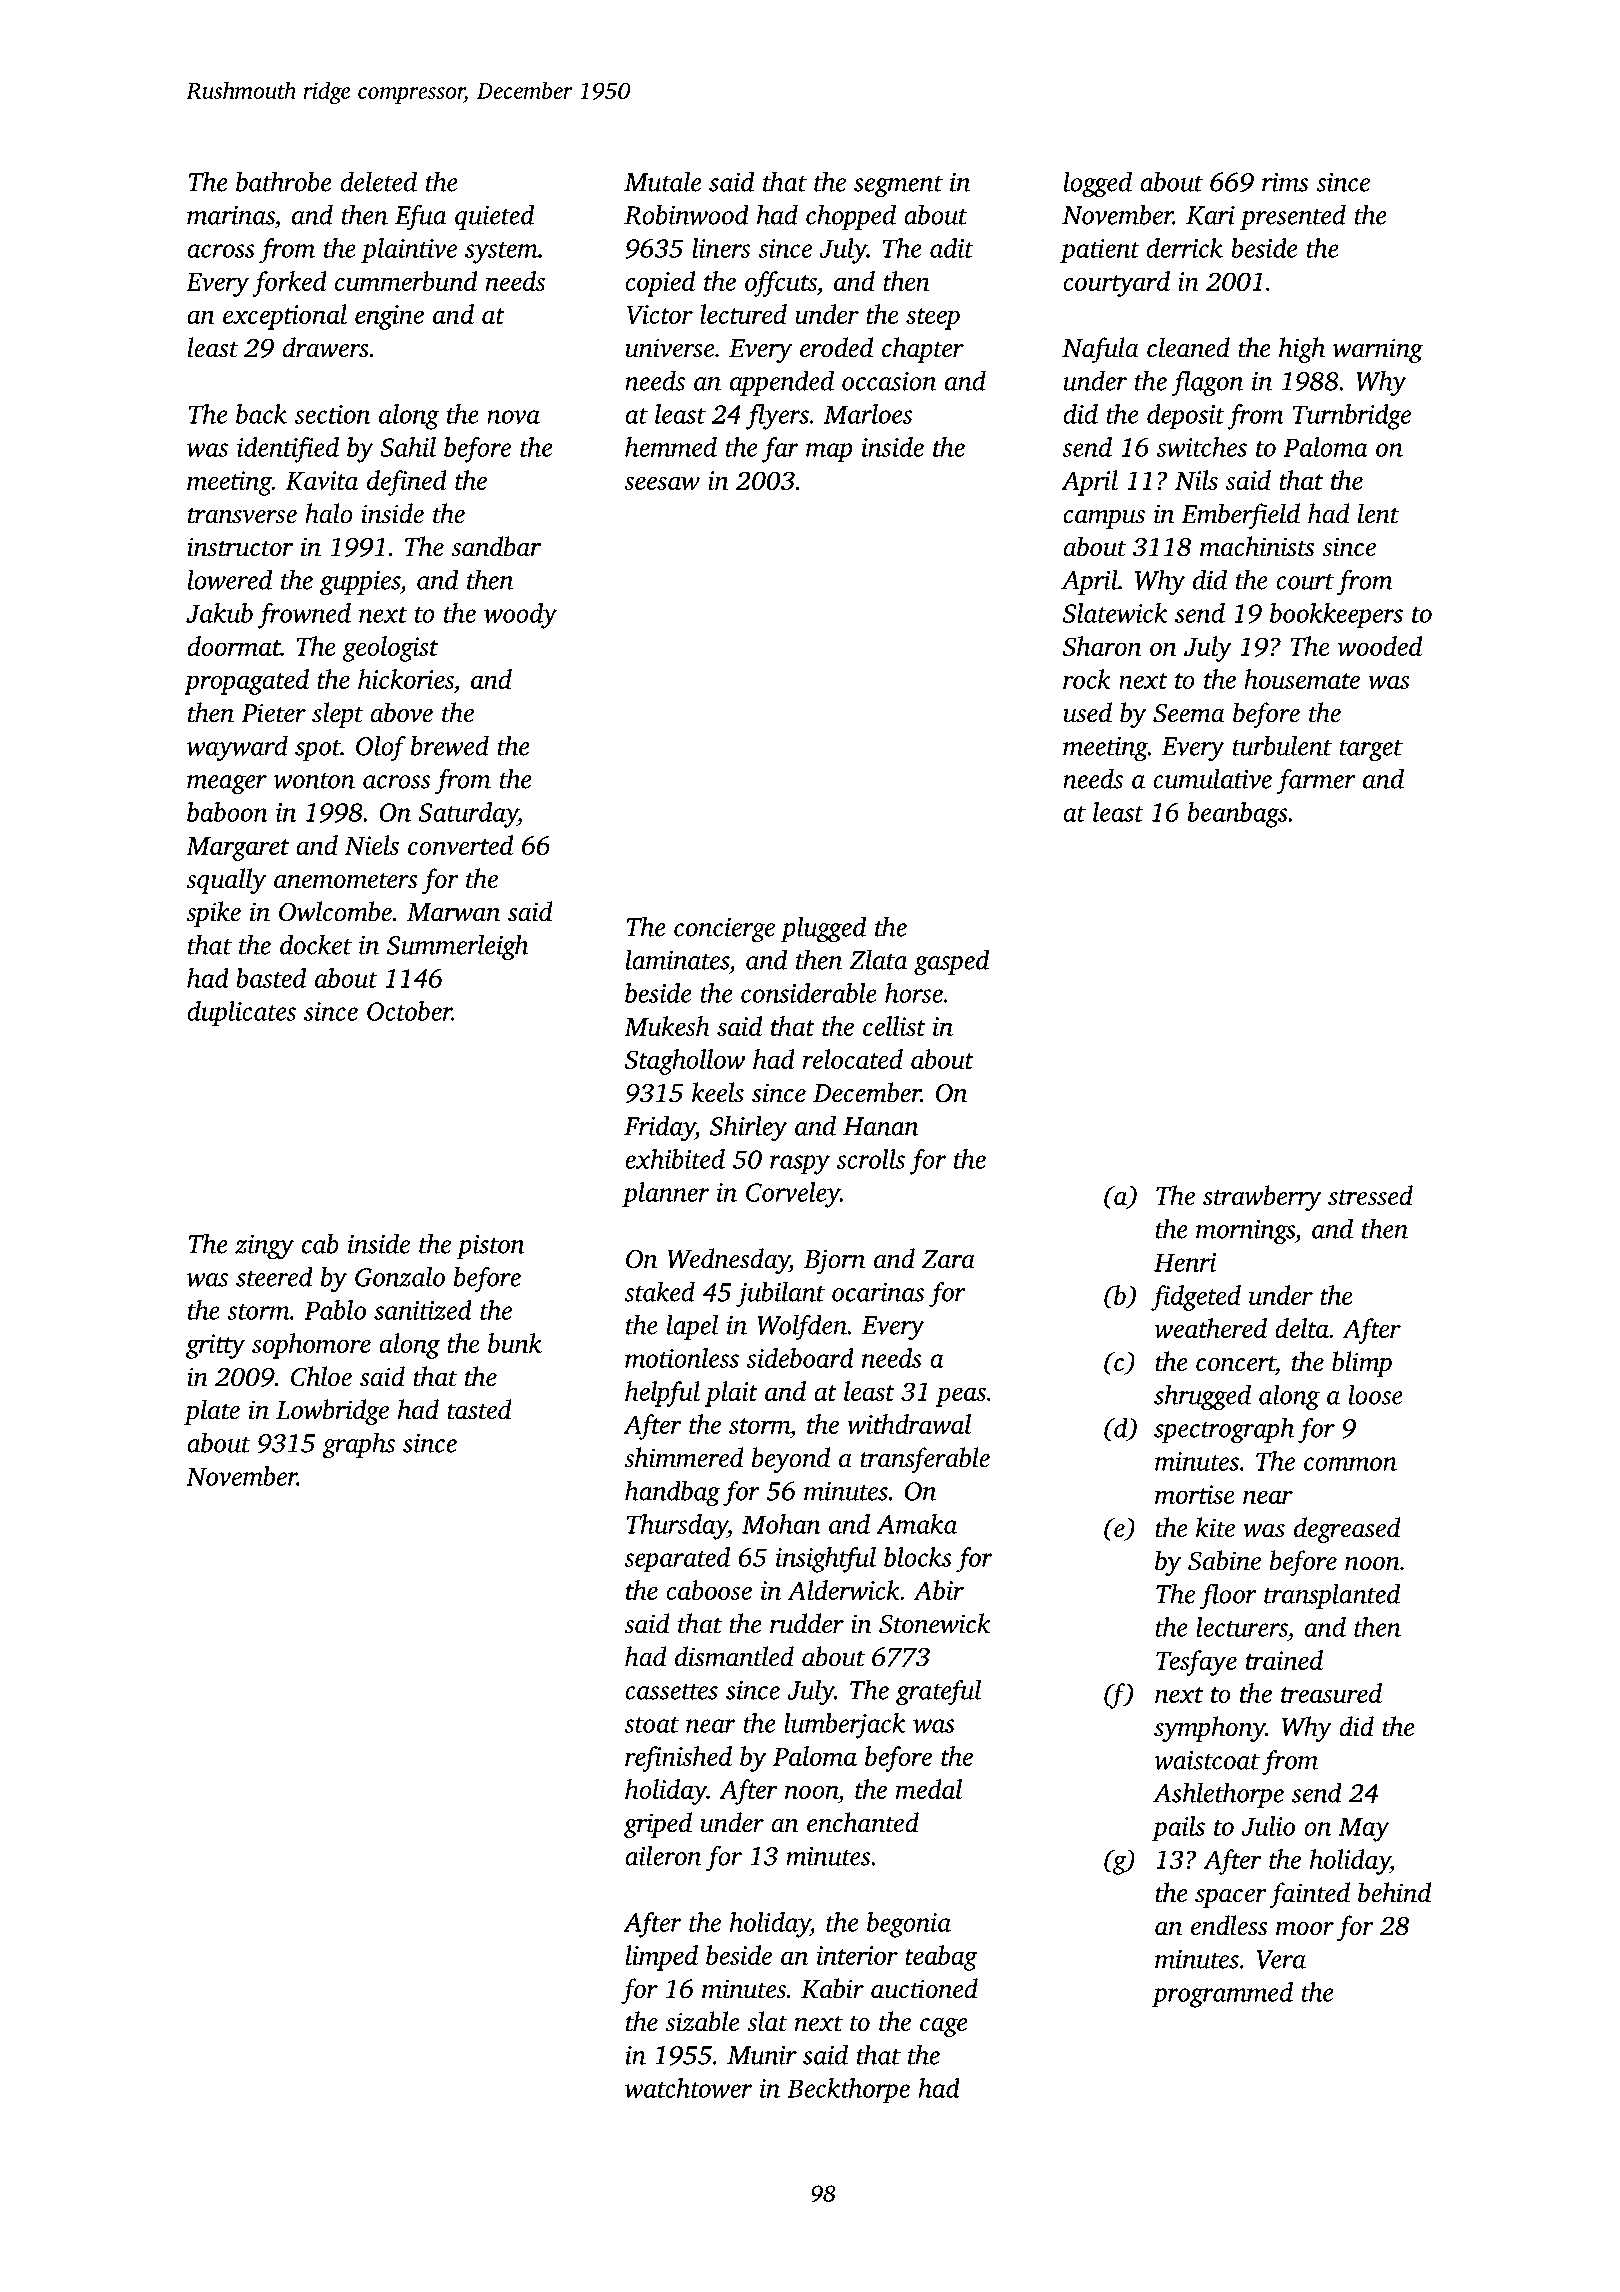 The height and width of the screenshot is (2292, 1620). What do you see at coordinates (1285, 182) in the screenshot?
I see `rims` at bounding box center [1285, 182].
